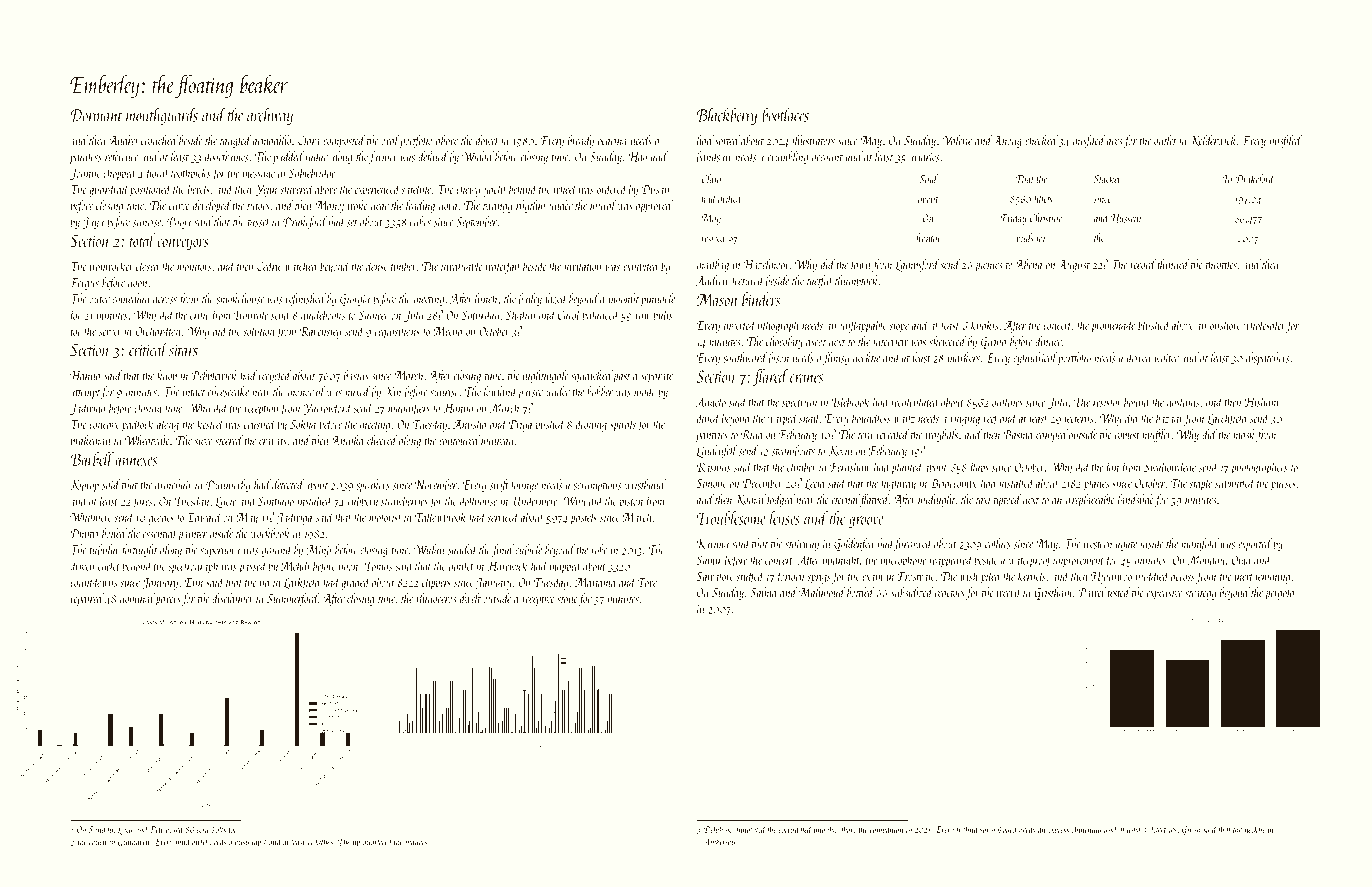 The image size is (1372, 887). Describe the element at coordinates (1241, 561) in the screenshot. I see `Olga` at that location.
